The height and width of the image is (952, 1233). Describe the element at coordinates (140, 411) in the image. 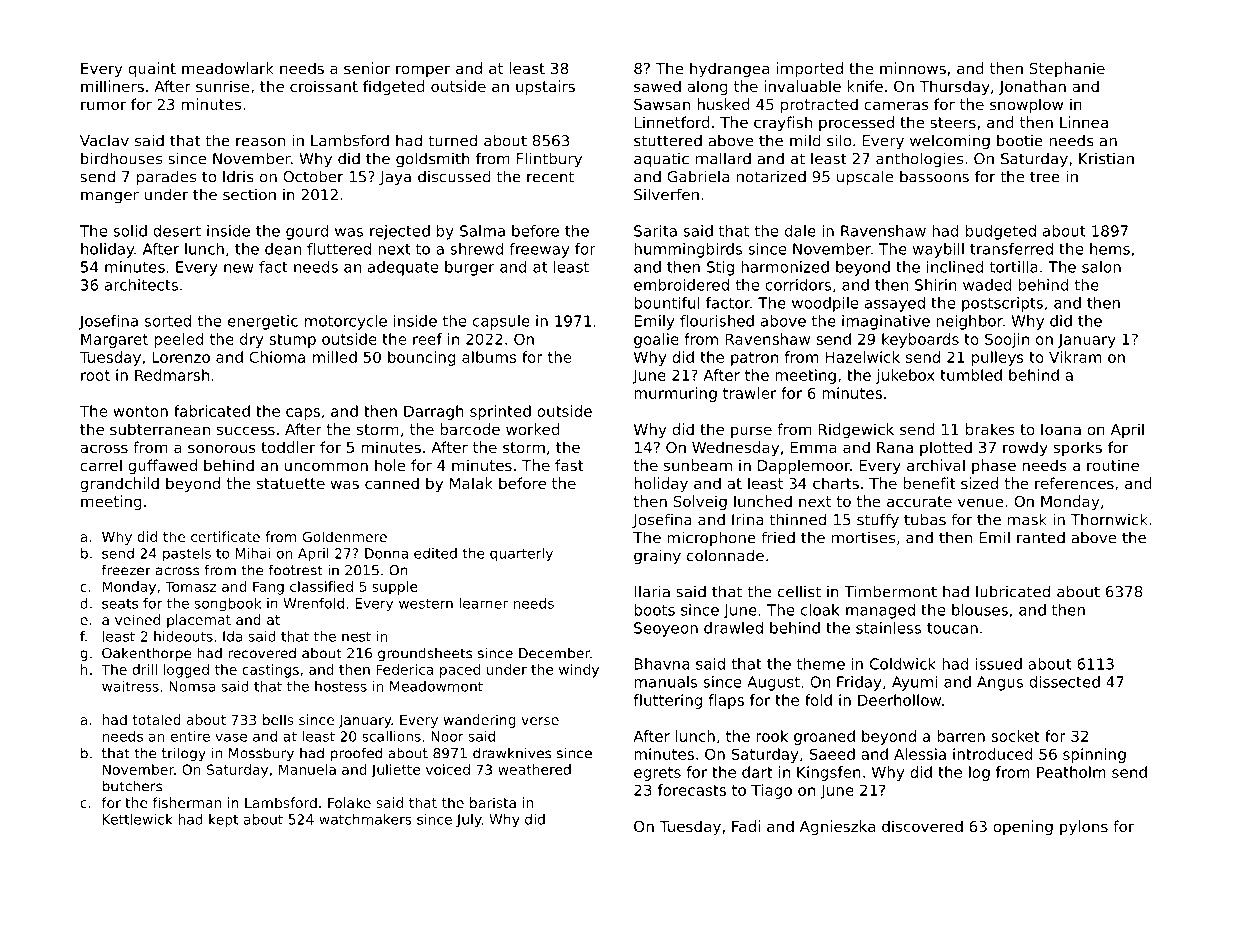

I see `wonton` at that location.
